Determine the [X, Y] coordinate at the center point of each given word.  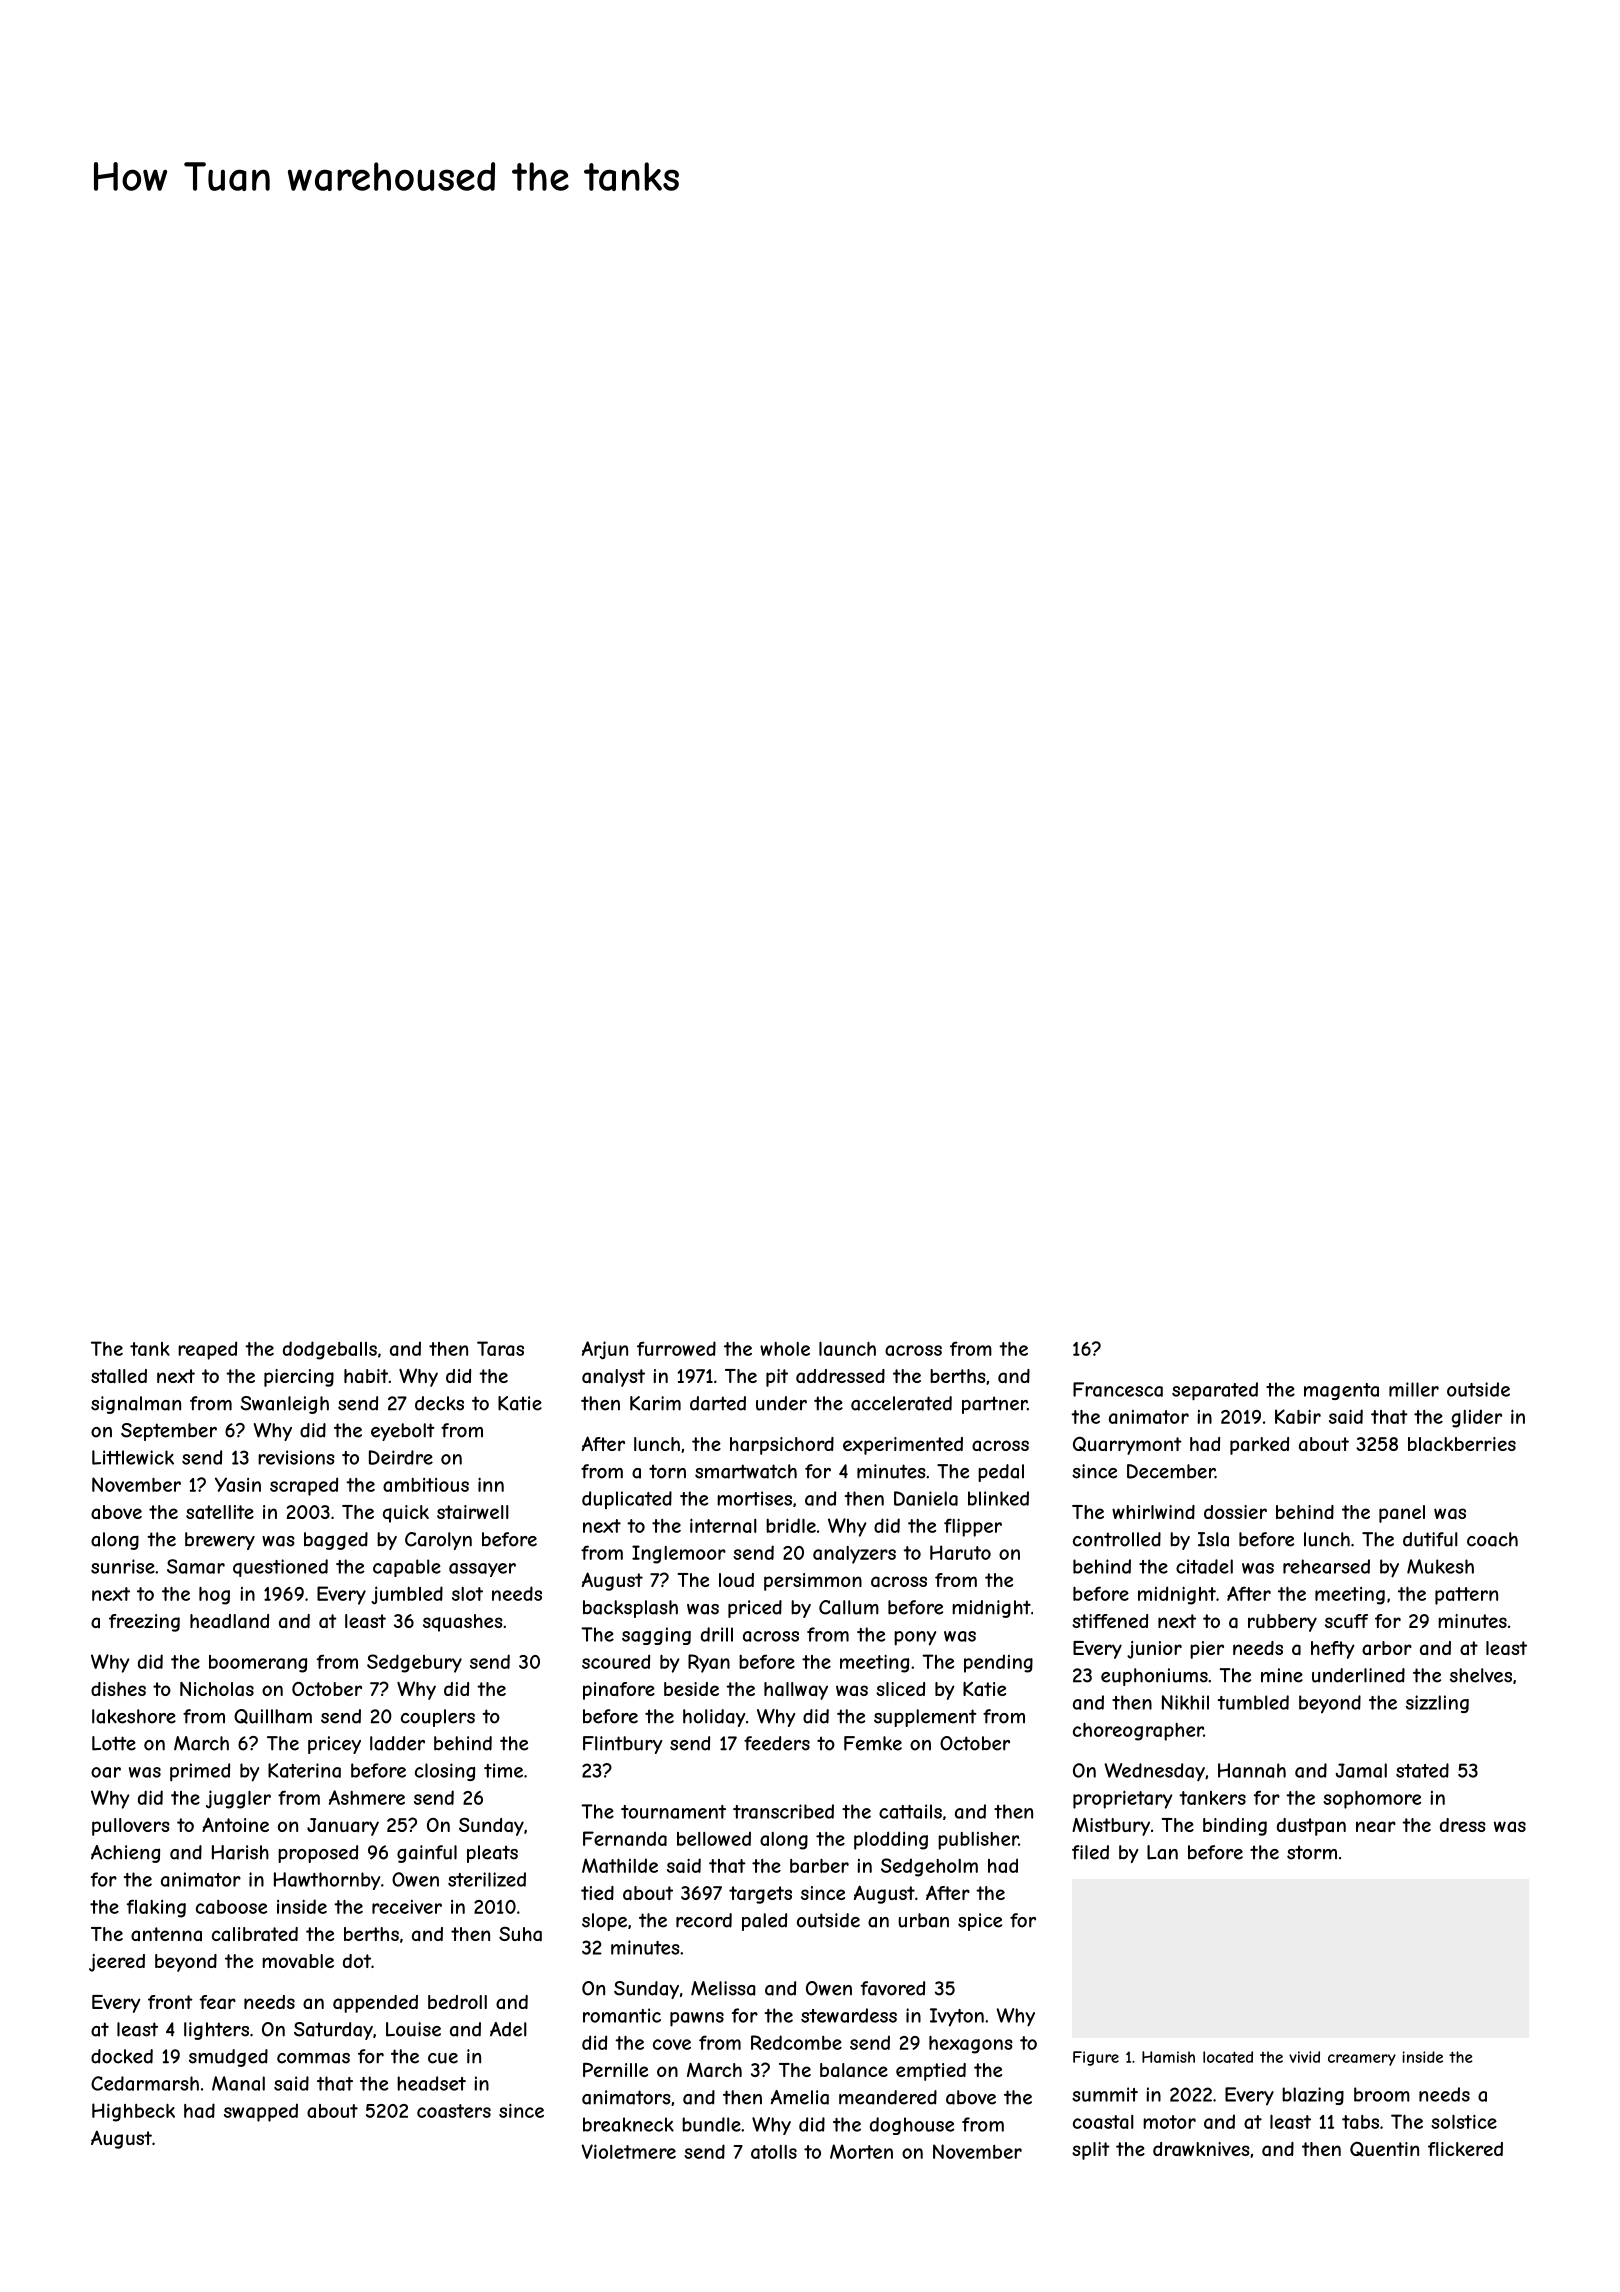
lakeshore [134, 1716]
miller [1414, 1389]
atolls [774, 2152]
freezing [144, 1623]
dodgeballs [330, 1350]
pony [915, 1638]
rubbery [1282, 1623]
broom [1382, 2094]
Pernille [615, 2070]
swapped [261, 2112]
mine [1282, 1675]
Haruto [960, 1552]
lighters [216, 2031]
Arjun [605, 1350]
